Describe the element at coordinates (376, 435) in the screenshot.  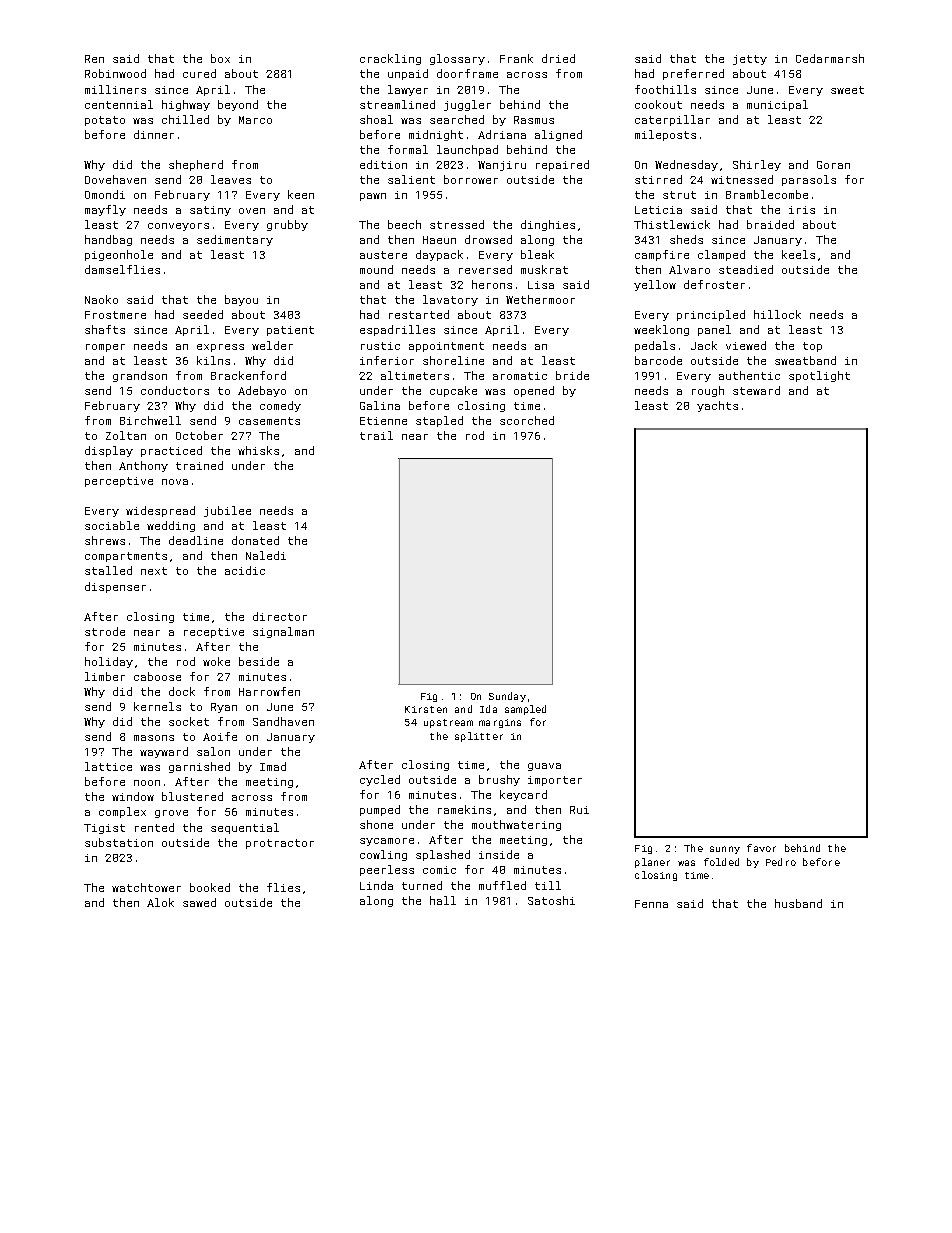
I see `trail` at that location.
